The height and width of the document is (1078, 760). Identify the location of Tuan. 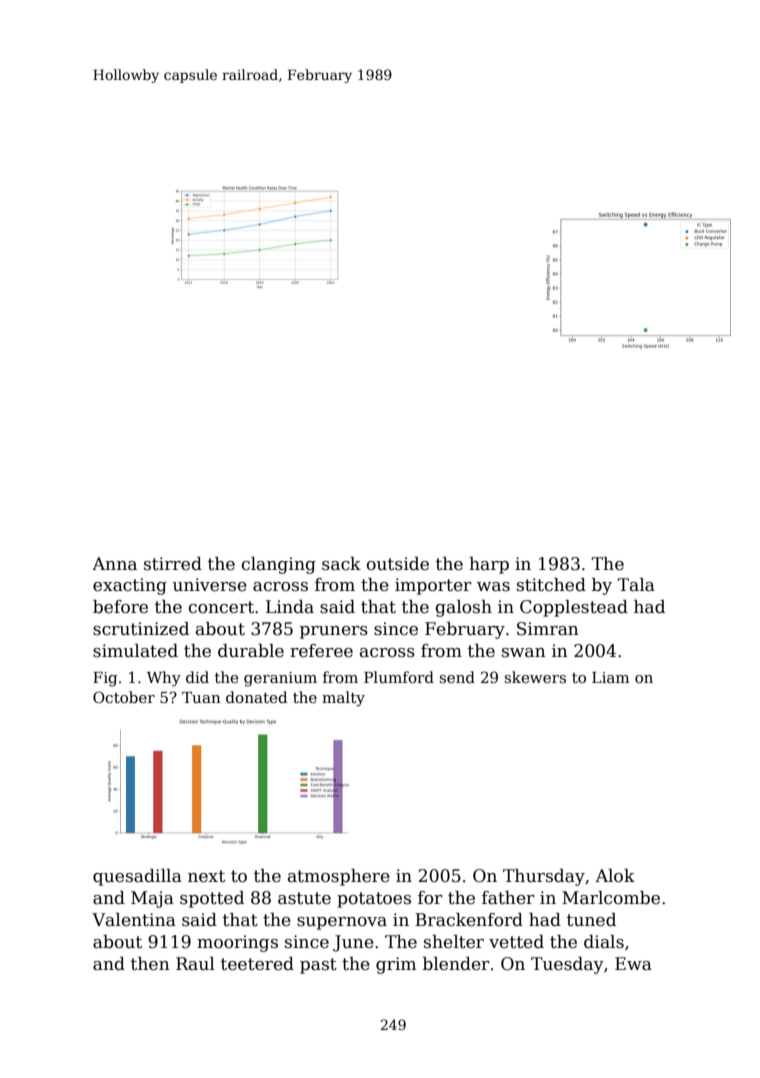
(201, 697).
